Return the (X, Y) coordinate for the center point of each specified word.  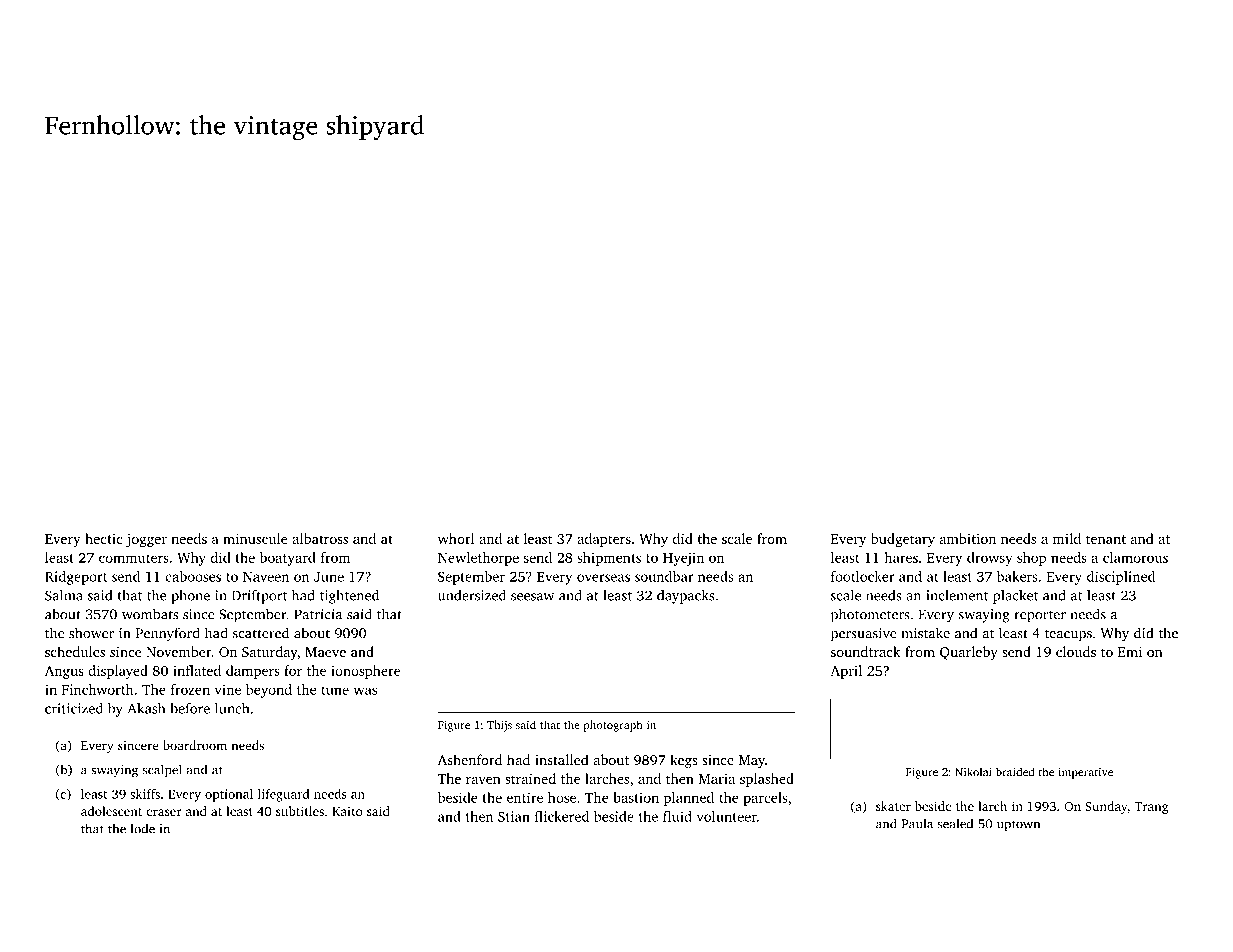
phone (190, 597)
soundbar (664, 576)
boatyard (288, 559)
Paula (917, 823)
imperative (1086, 773)
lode (142, 828)
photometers (870, 615)
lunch (232, 708)
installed (562, 759)
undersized (472, 595)
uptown (1018, 825)
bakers (1017, 576)
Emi (1130, 652)
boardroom (195, 745)
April (846, 672)
